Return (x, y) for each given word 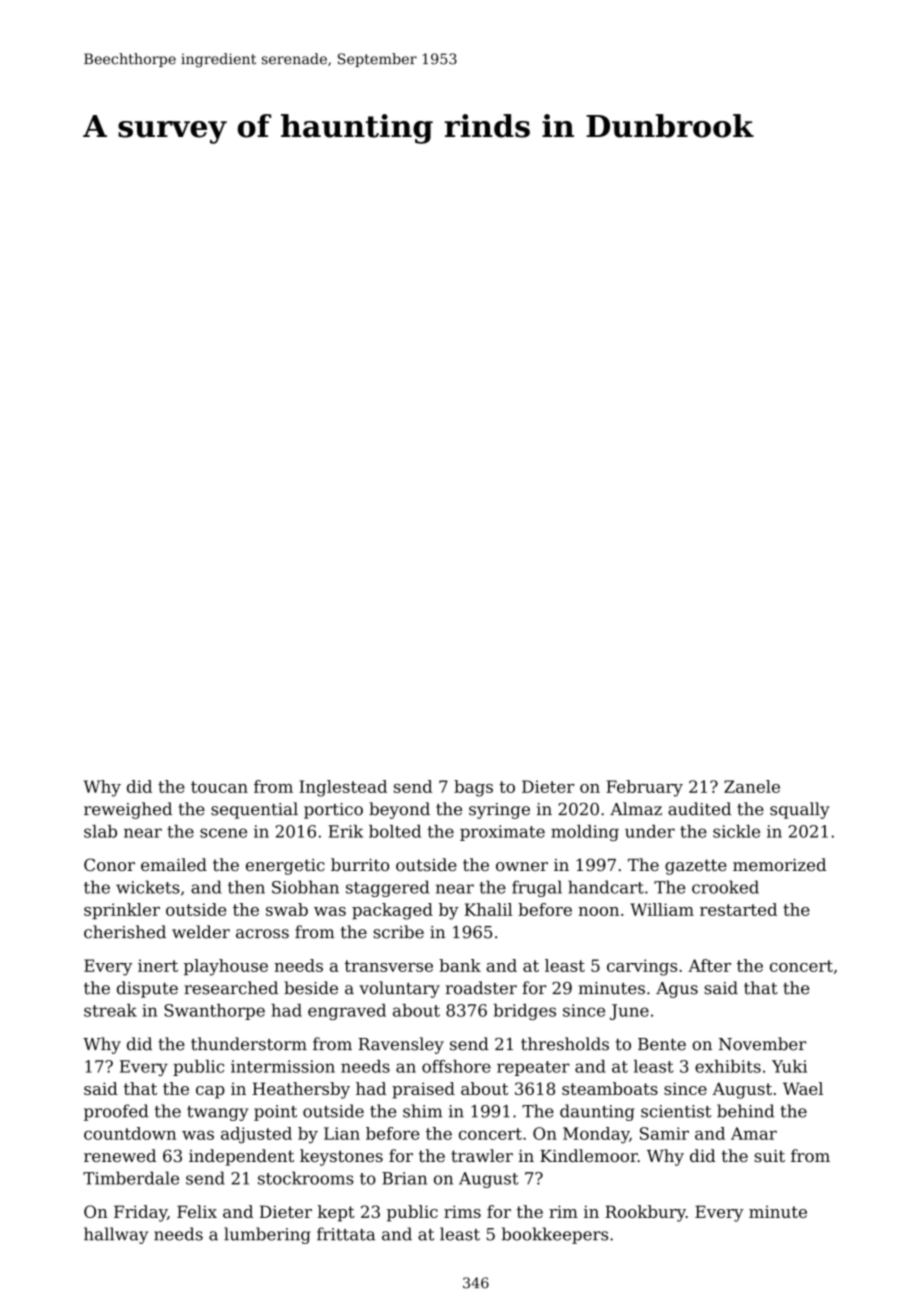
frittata (346, 1234)
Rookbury (645, 1213)
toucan (219, 787)
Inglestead (343, 788)
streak (110, 1010)
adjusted (256, 1135)
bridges (524, 1012)
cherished (125, 932)
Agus (677, 990)
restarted (738, 909)
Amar (754, 1133)
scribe (398, 932)
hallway (116, 1235)
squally (800, 810)
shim (422, 1111)
